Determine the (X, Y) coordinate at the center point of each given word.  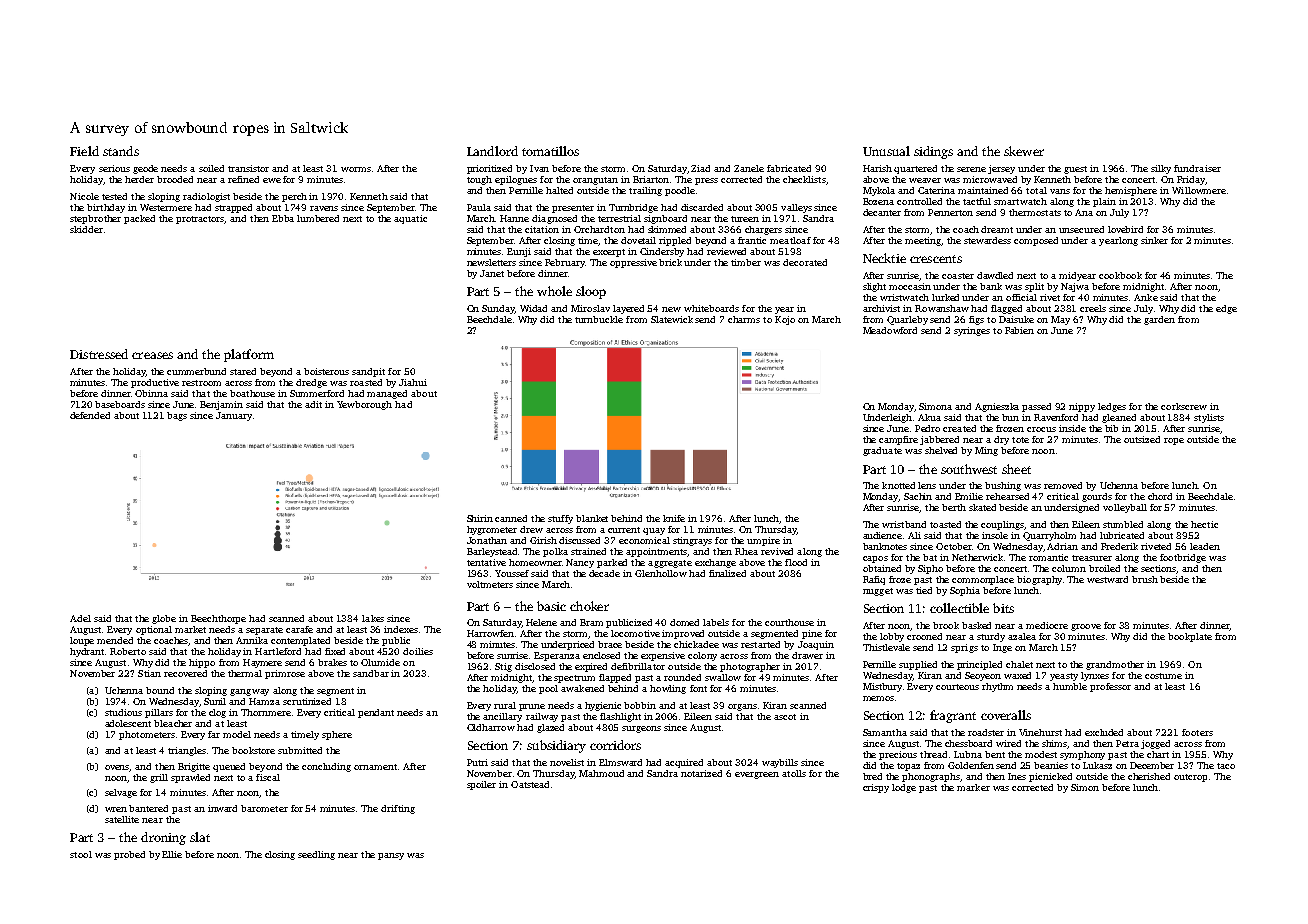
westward (1107, 579)
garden (1159, 320)
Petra (1127, 743)
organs (742, 707)
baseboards (120, 404)
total (1036, 190)
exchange (715, 563)
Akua (929, 417)
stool (81, 854)
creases (152, 355)
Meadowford (890, 330)
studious (123, 712)
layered (628, 309)
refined (243, 179)
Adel (80, 618)
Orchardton (599, 229)
